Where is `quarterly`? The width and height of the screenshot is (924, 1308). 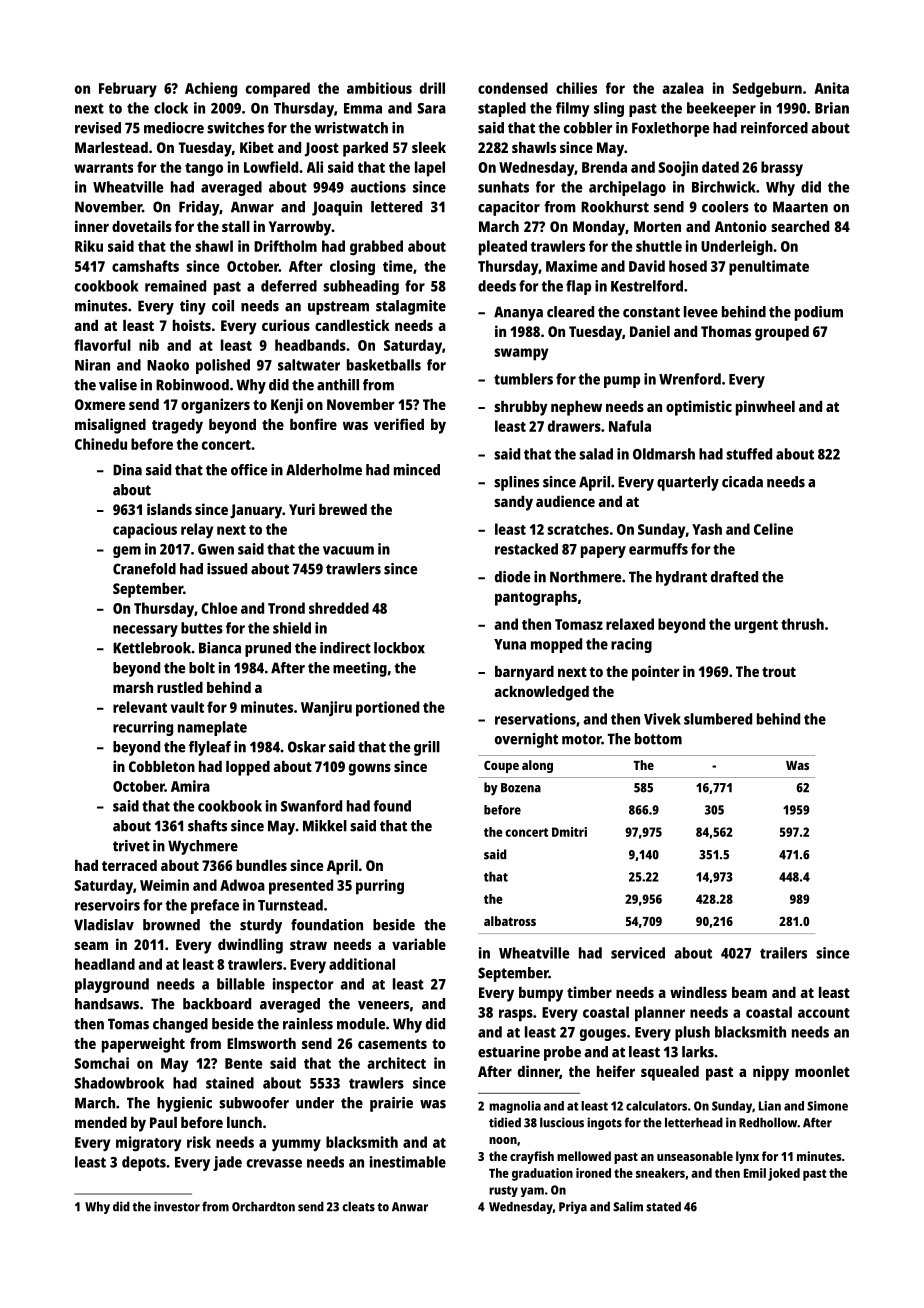
quarterly is located at coordinates (688, 483).
